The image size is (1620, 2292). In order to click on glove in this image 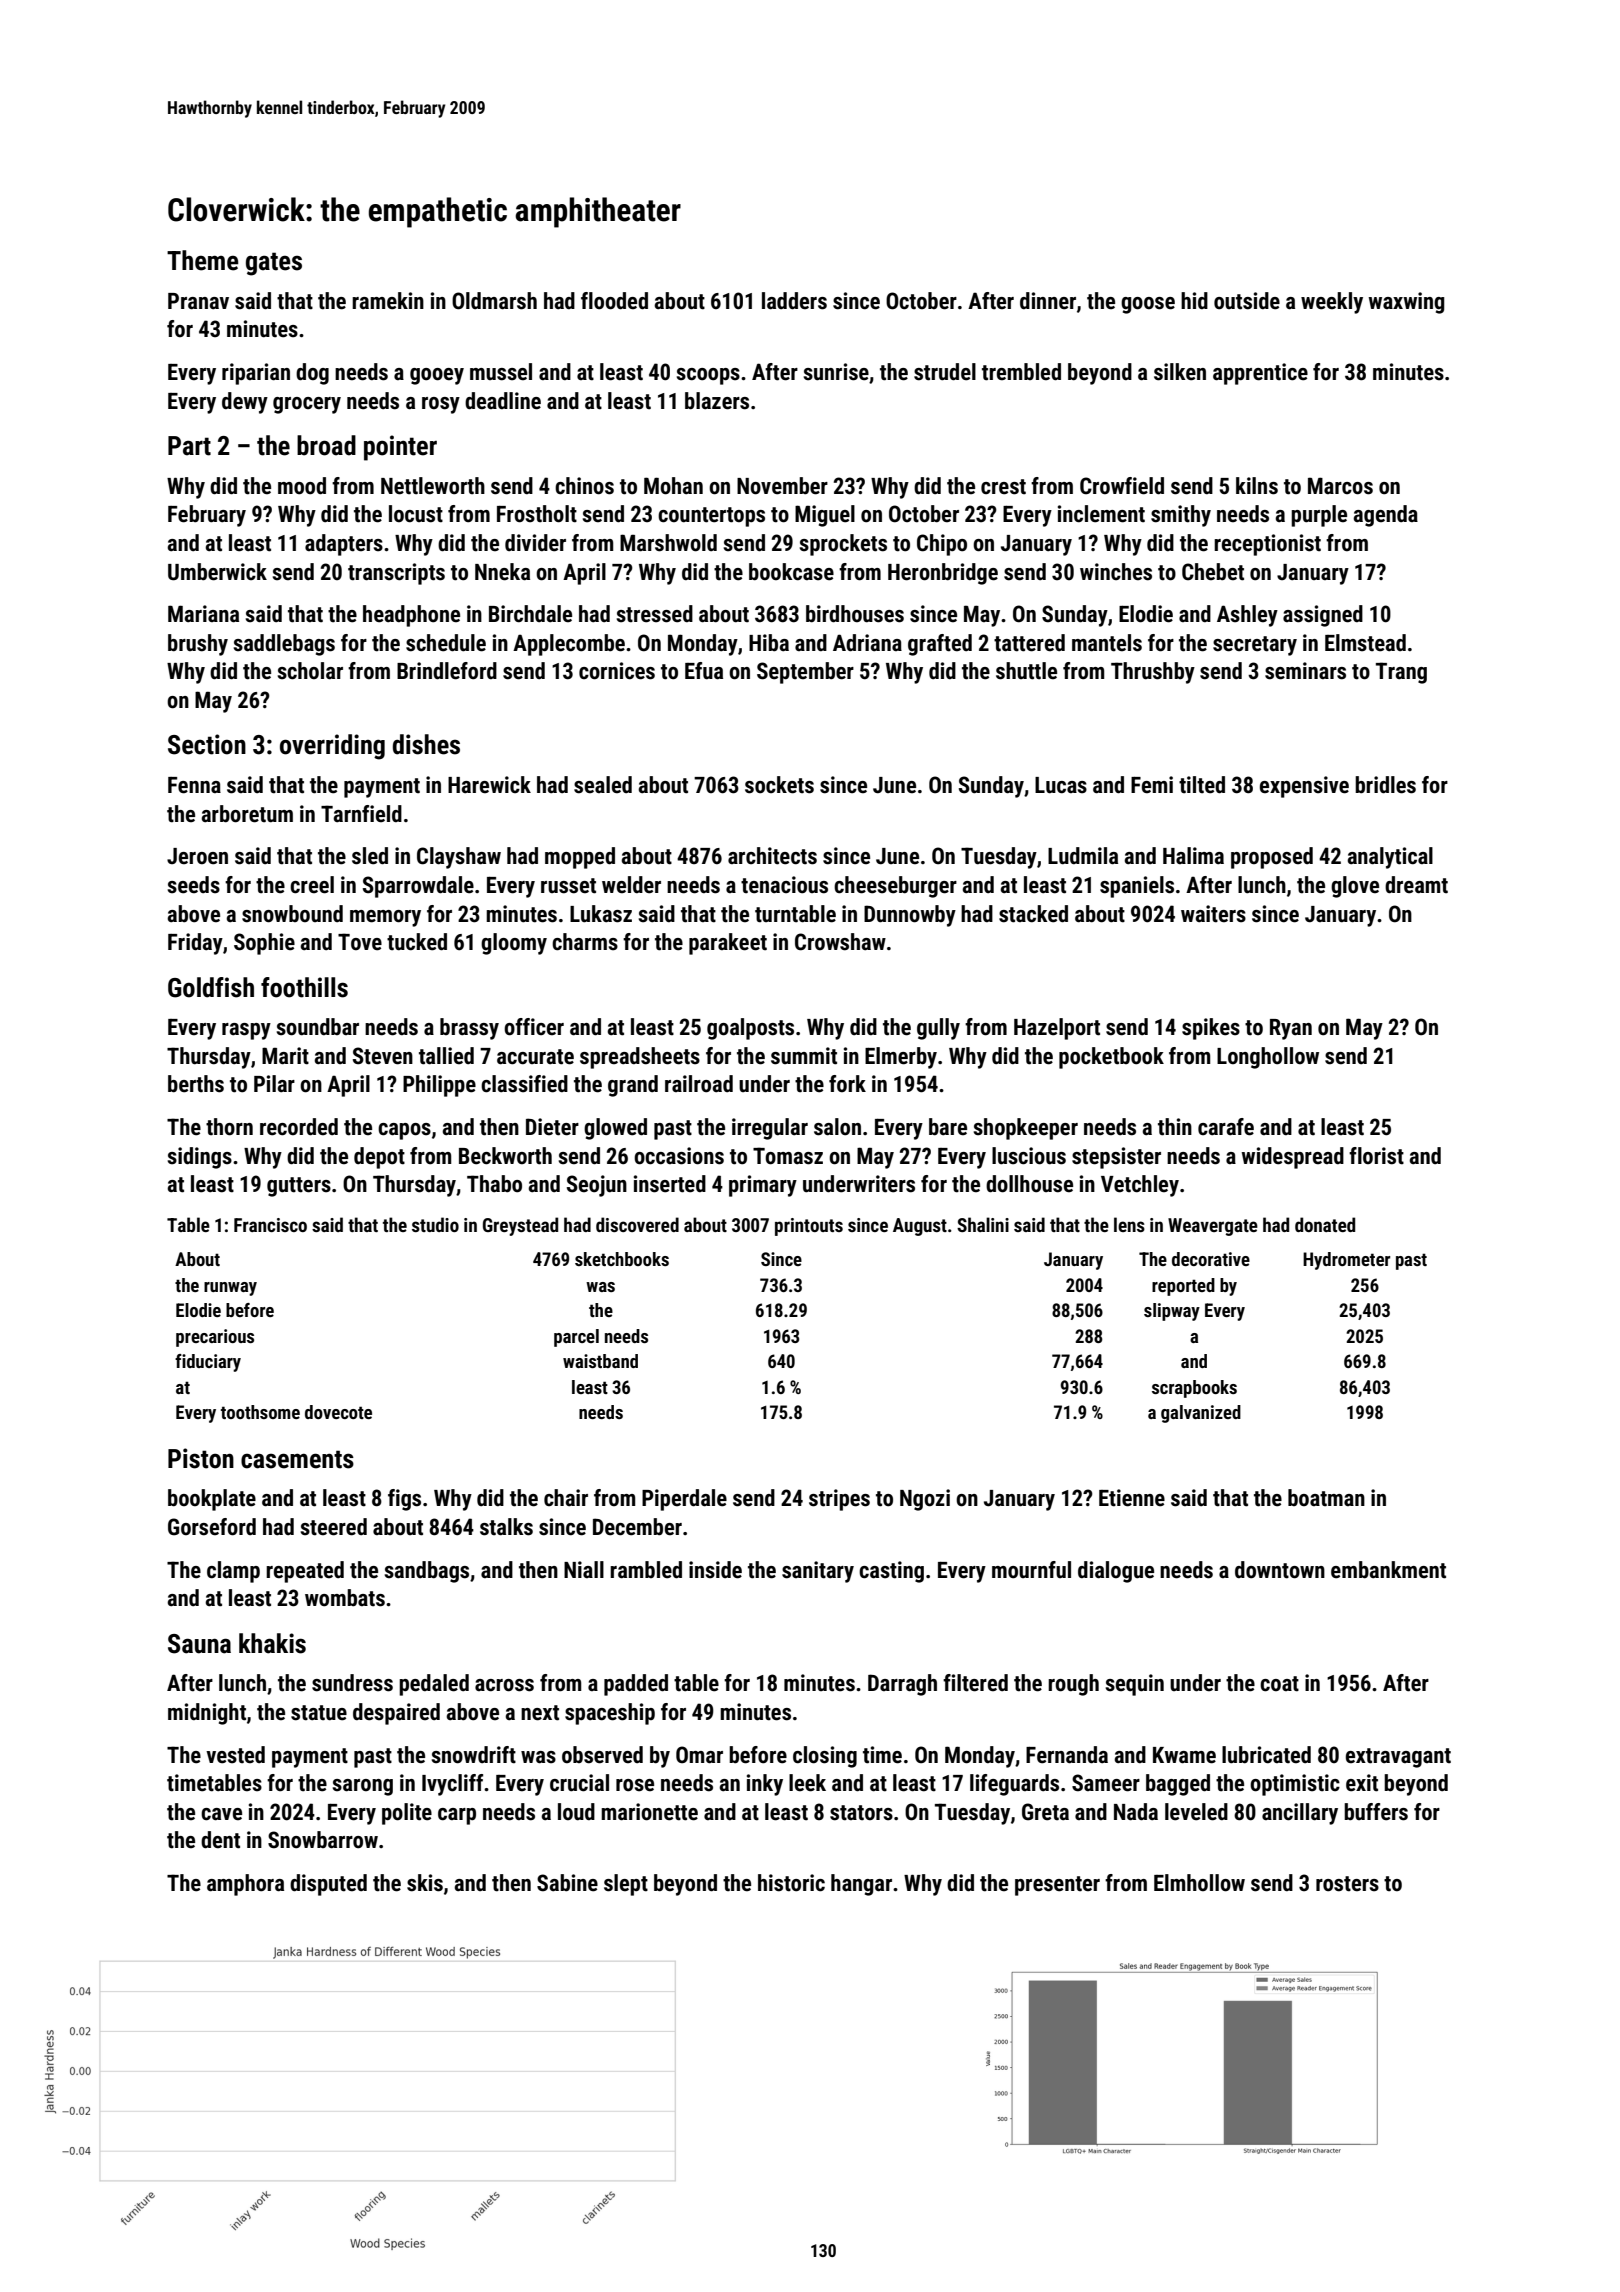, I will do `click(1355, 887)`.
